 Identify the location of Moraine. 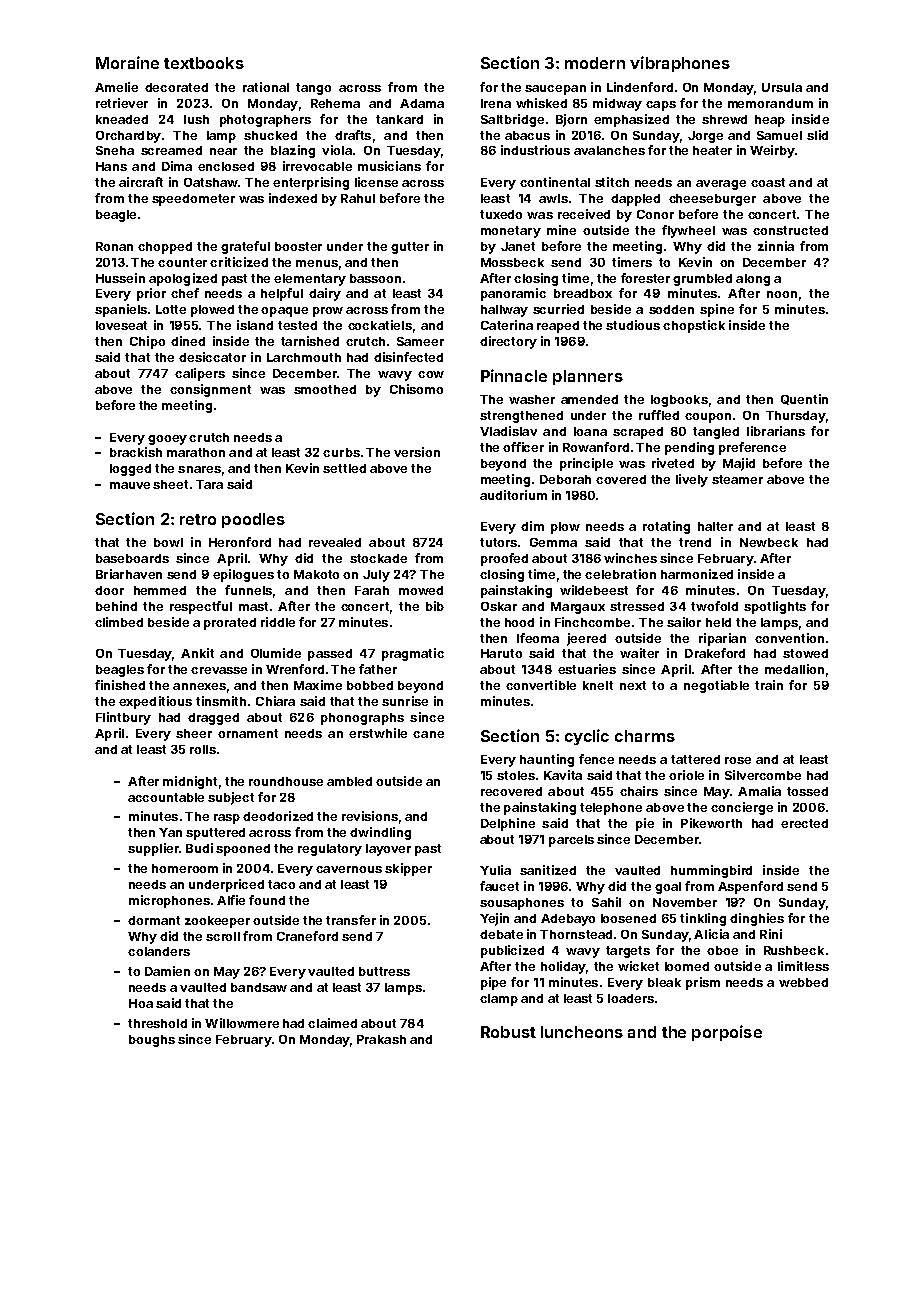
(127, 62).
